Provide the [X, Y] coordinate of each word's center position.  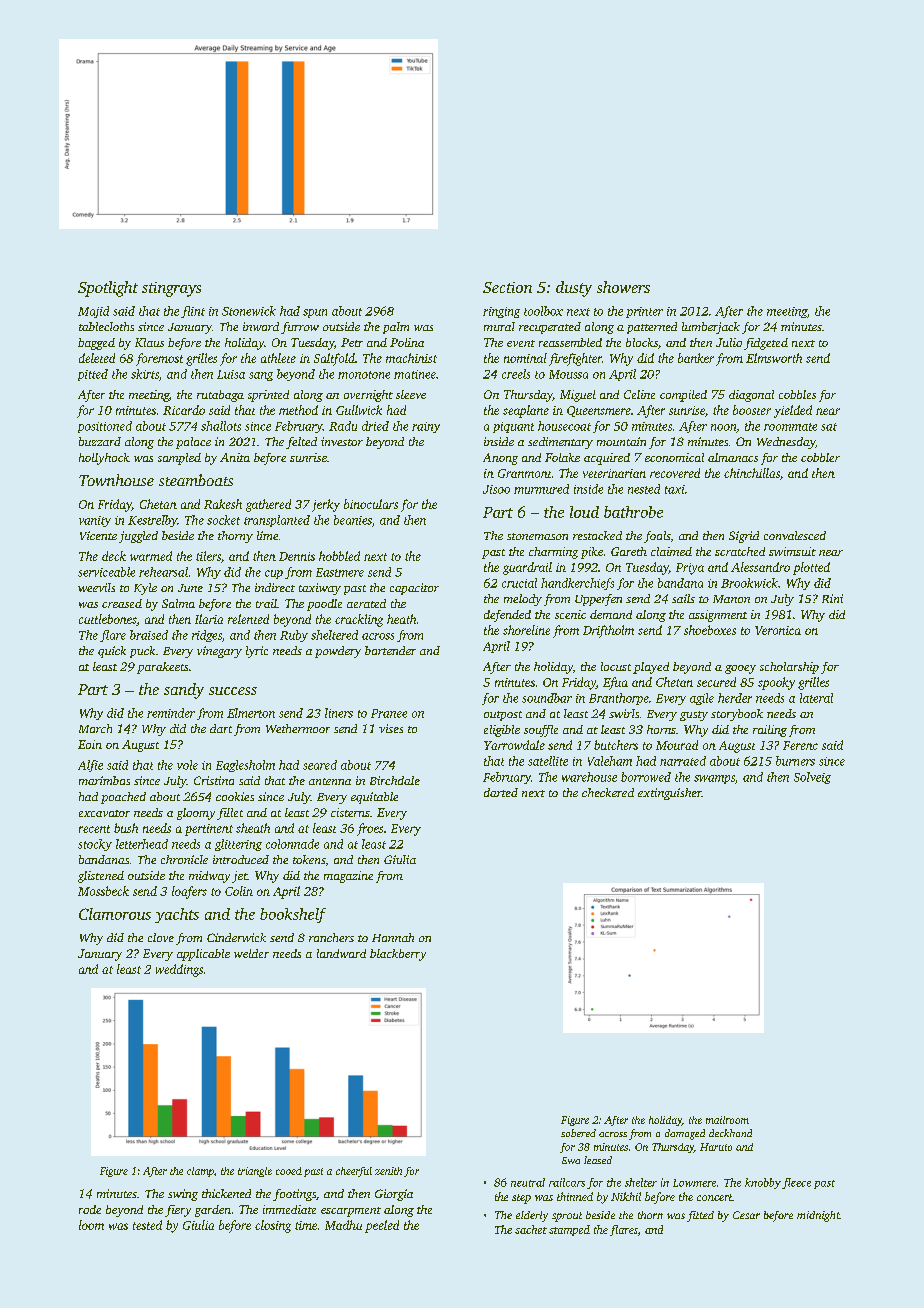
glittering [238, 845]
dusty [574, 289]
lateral [816, 698]
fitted [700, 1216]
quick [112, 652]
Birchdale [395, 780]
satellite [548, 761]
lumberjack [711, 328]
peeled [382, 1226]
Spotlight [108, 289]
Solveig [812, 778]
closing [273, 1226]
